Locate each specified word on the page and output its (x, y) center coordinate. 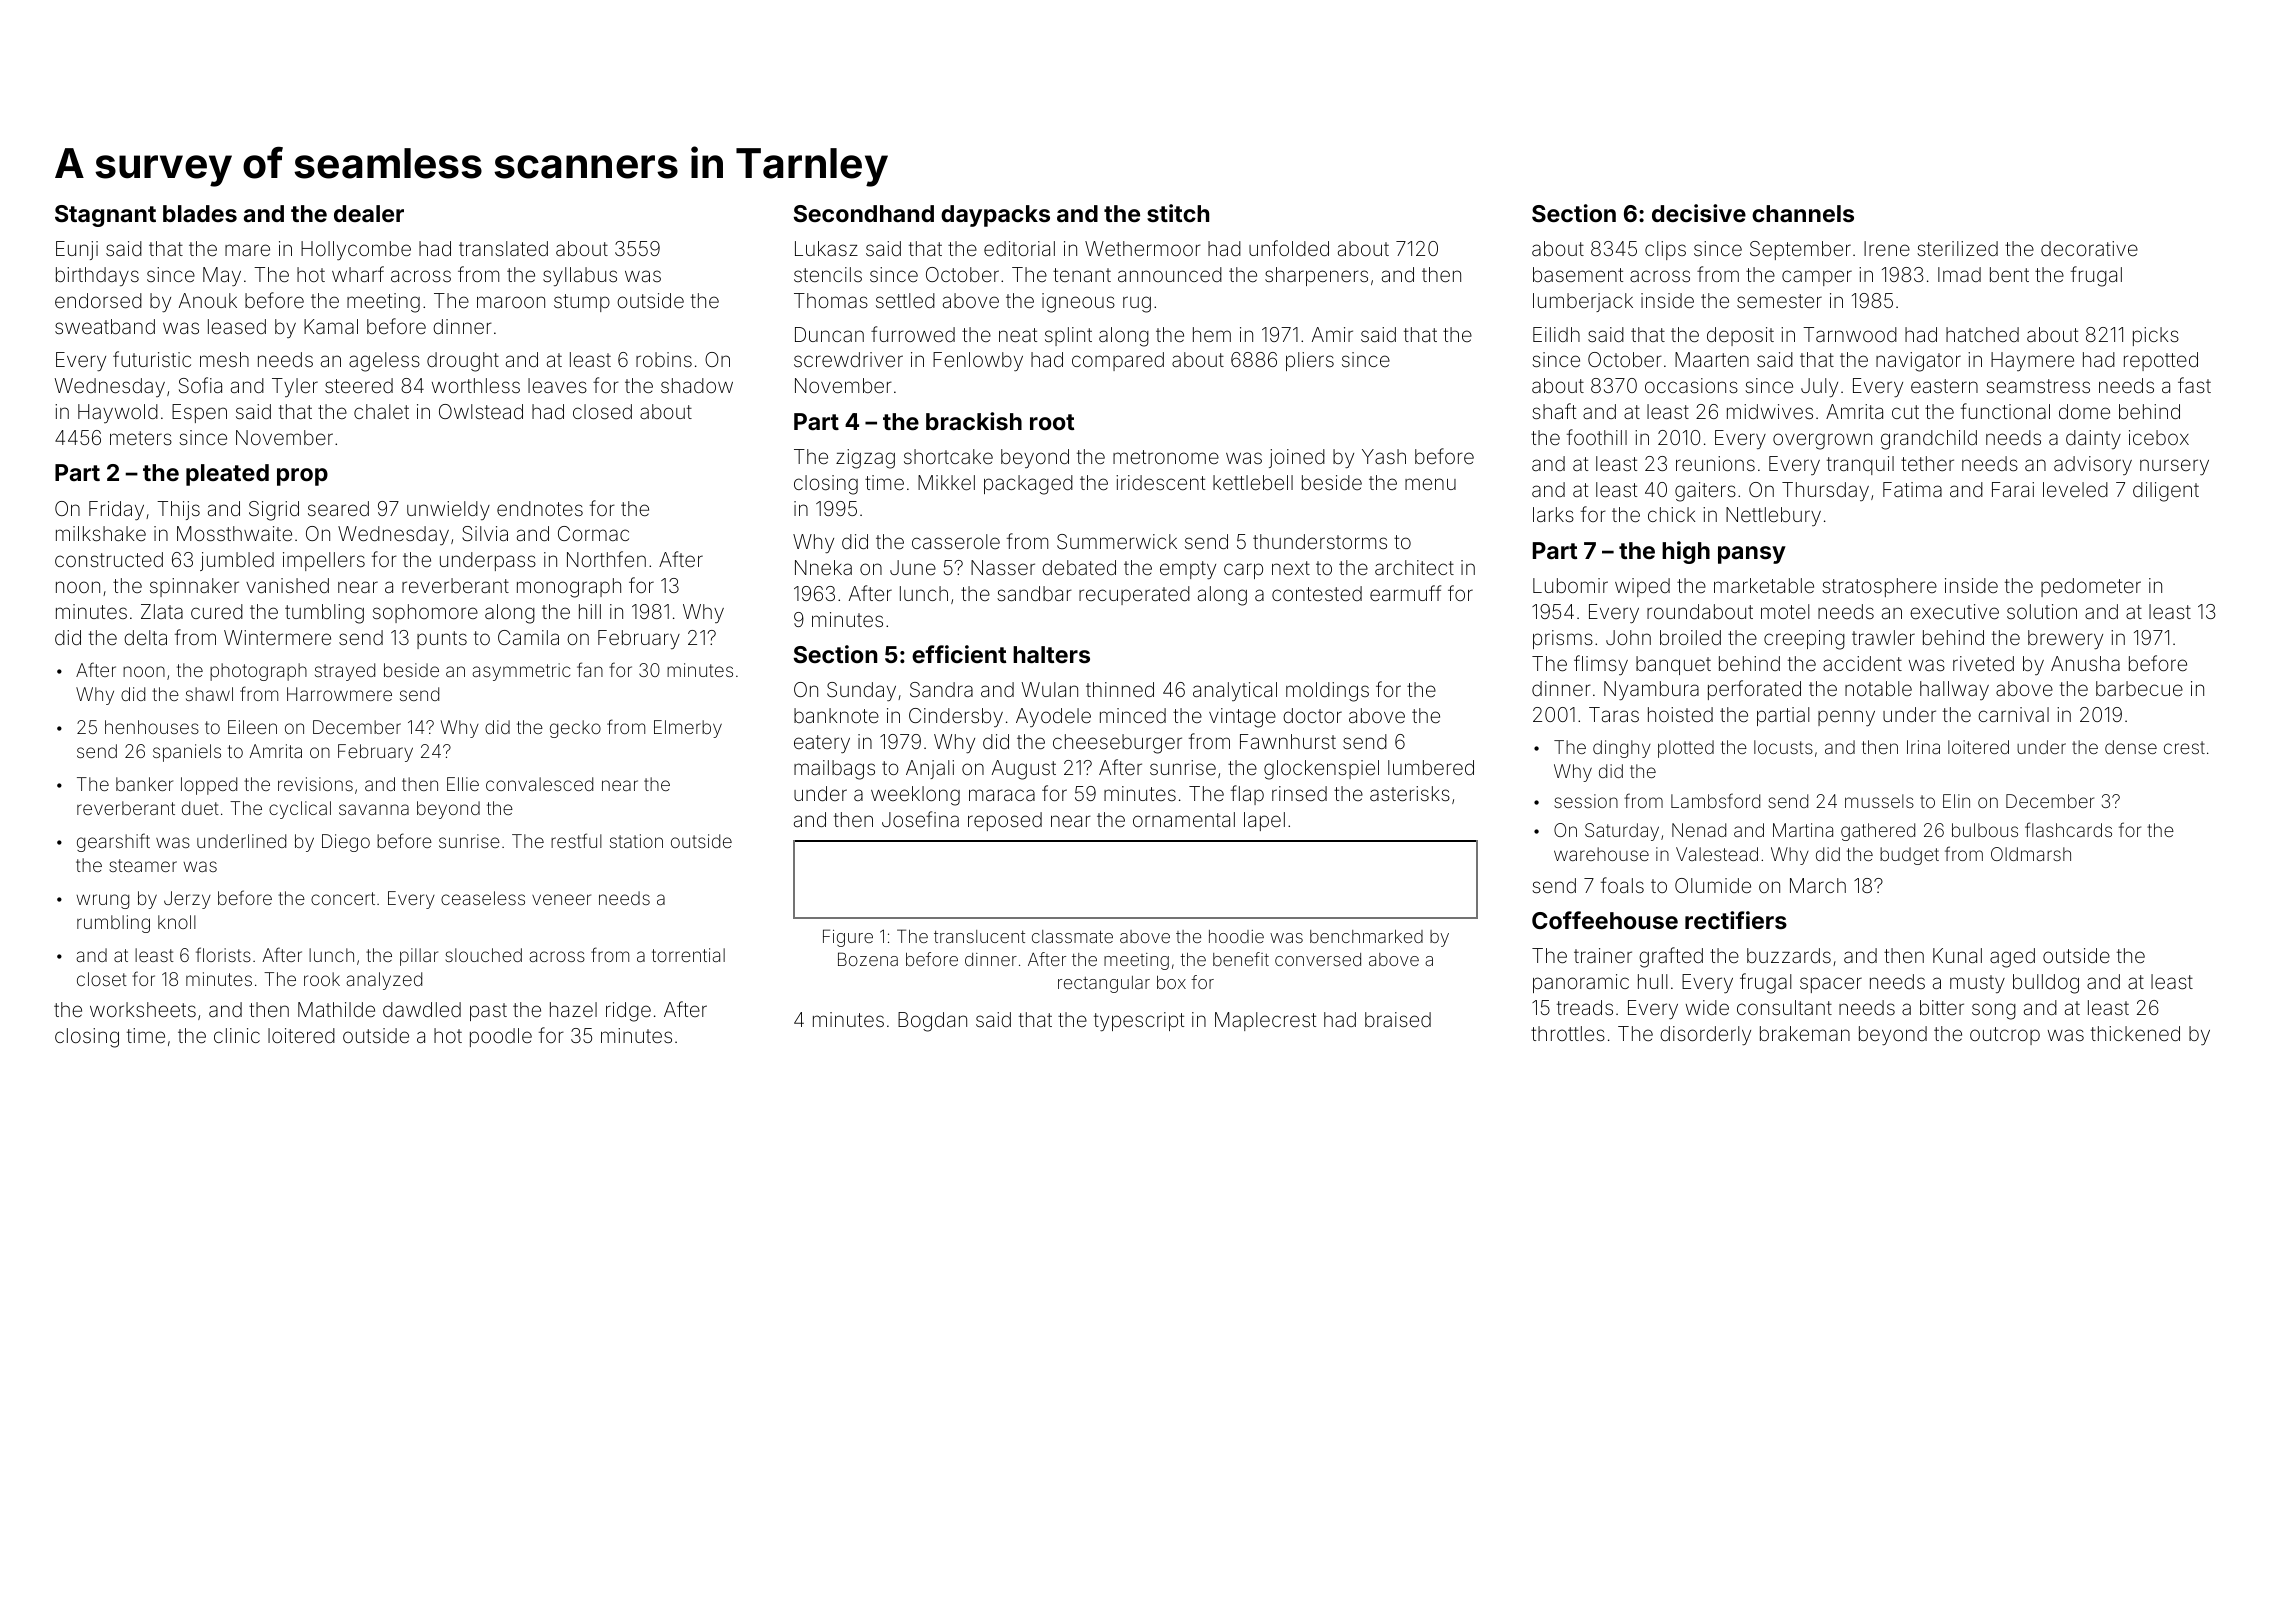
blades (200, 213)
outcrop (2005, 1036)
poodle (501, 1037)
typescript (1139, 1021)
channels (1803, 213)
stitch (1178, 213)
